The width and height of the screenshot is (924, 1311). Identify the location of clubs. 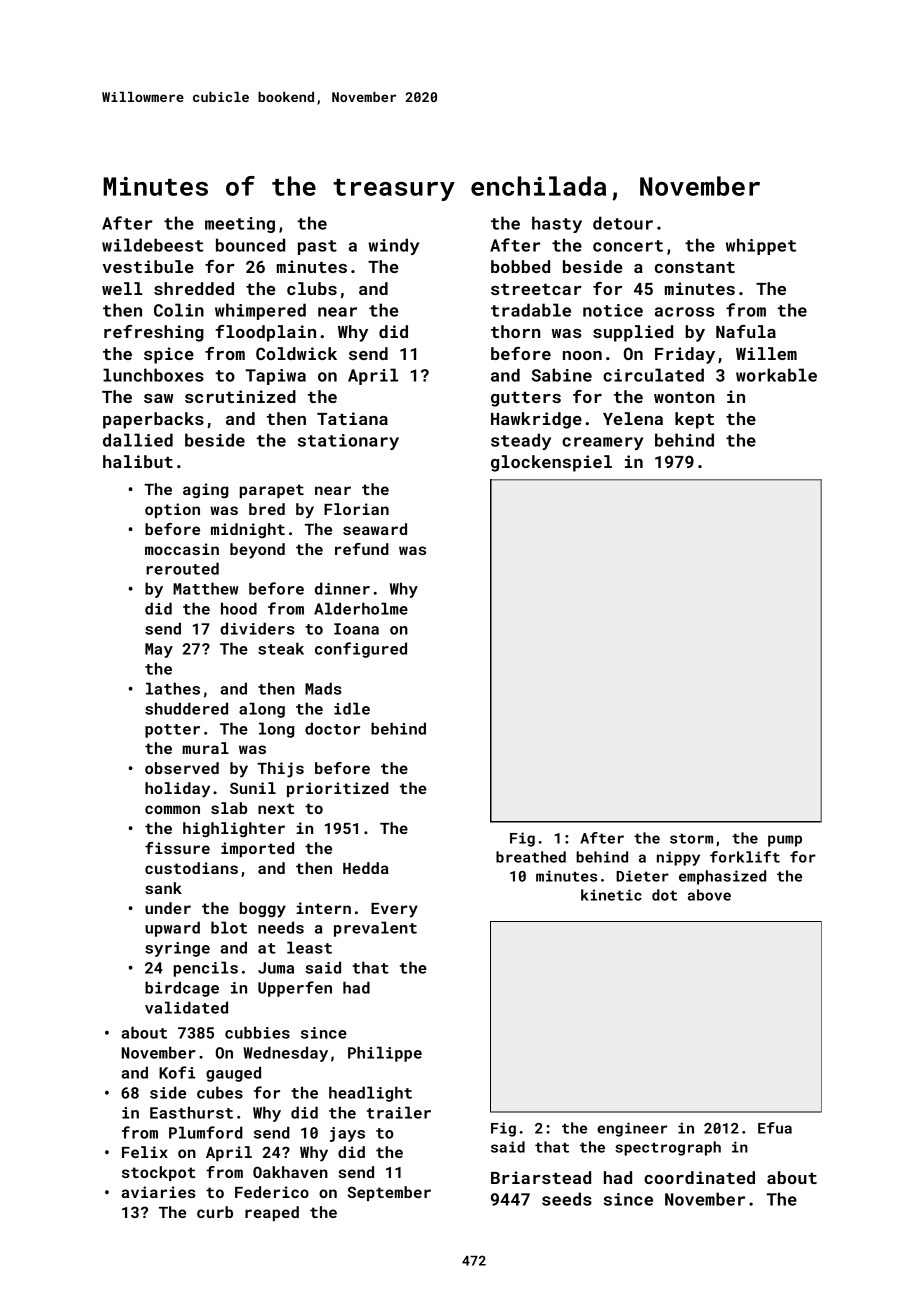
(312, 288).
